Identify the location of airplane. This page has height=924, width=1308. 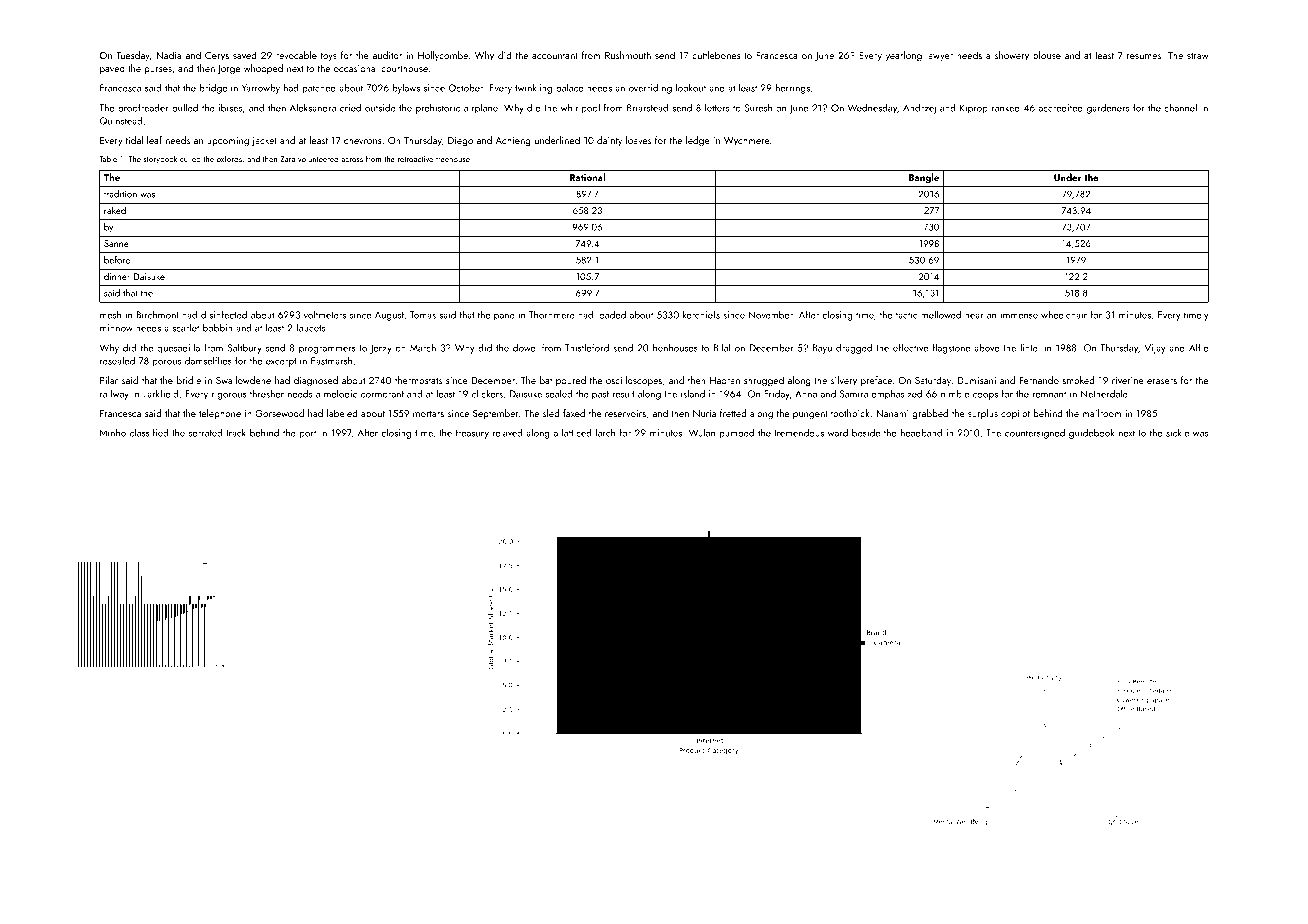
(481, 108).
